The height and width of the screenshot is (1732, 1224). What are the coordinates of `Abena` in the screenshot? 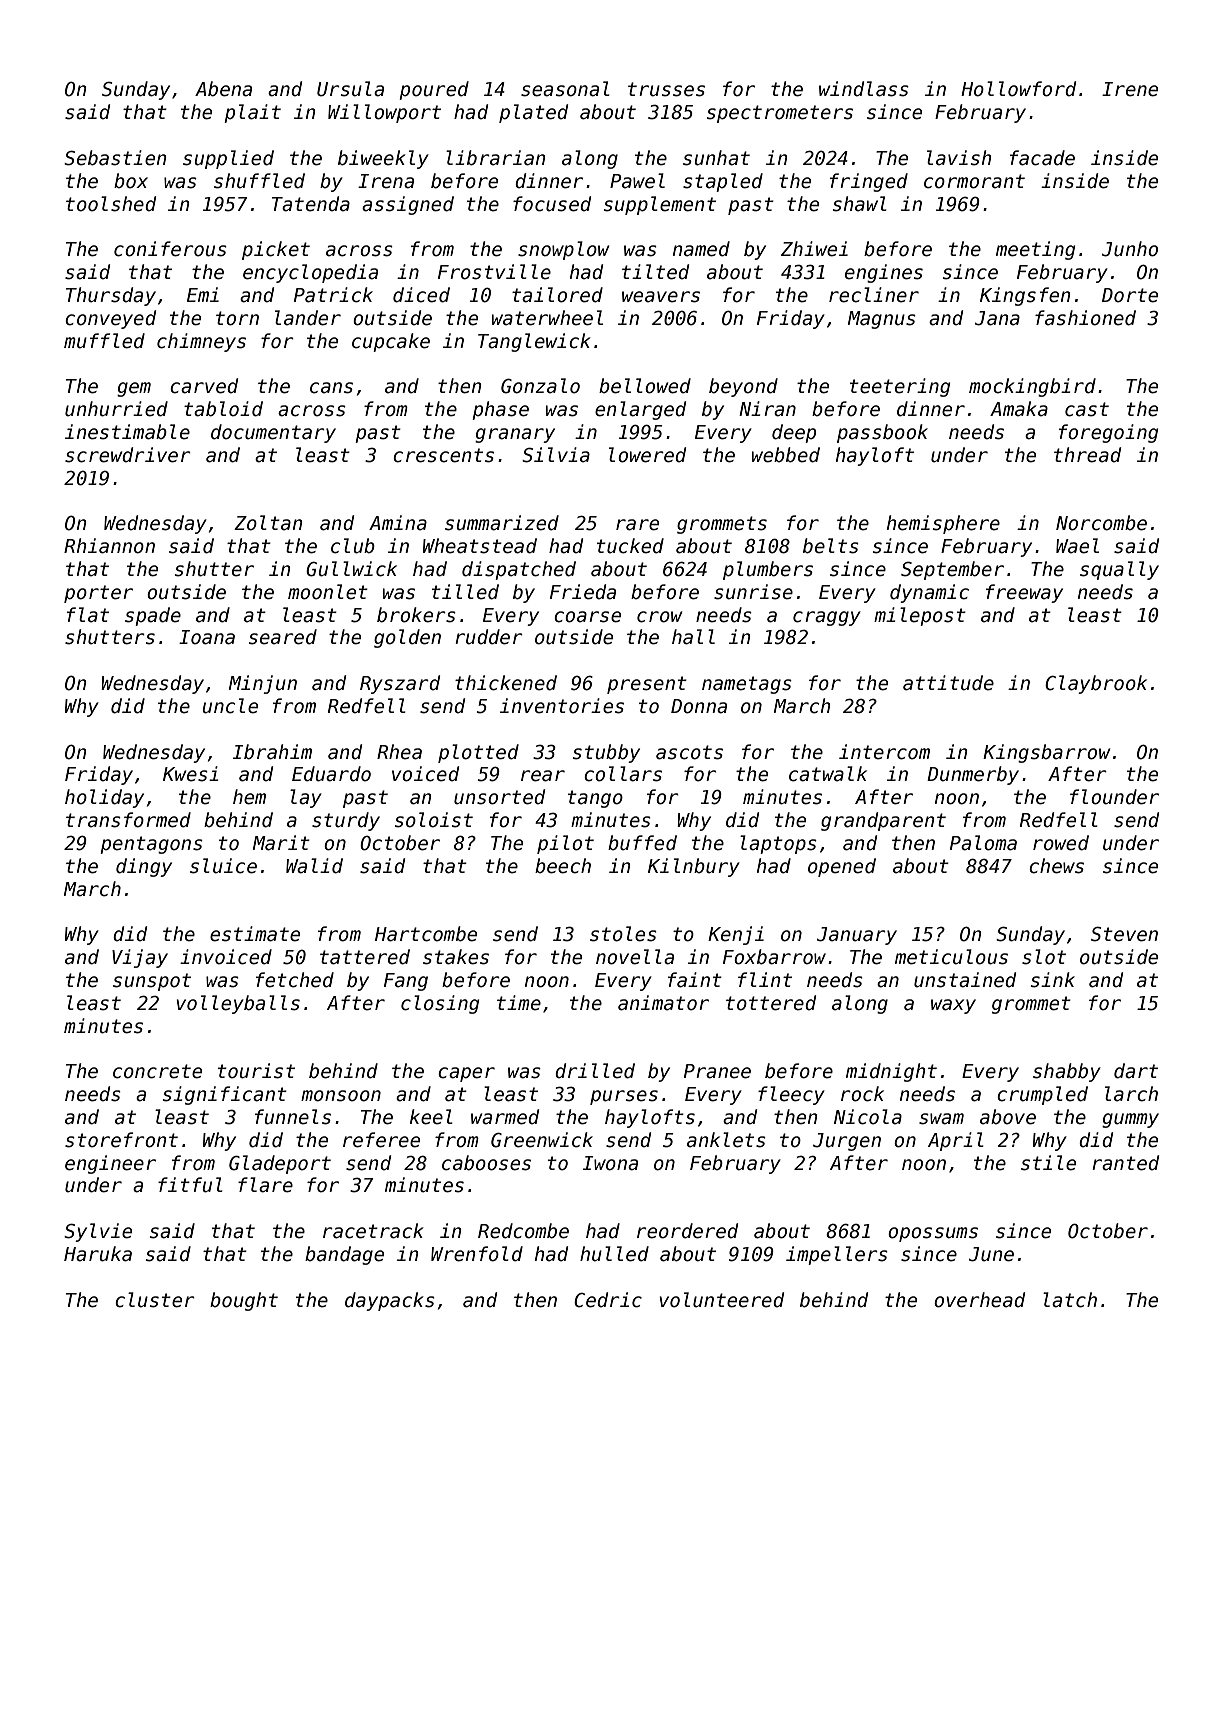 It's located at (223, 89).
